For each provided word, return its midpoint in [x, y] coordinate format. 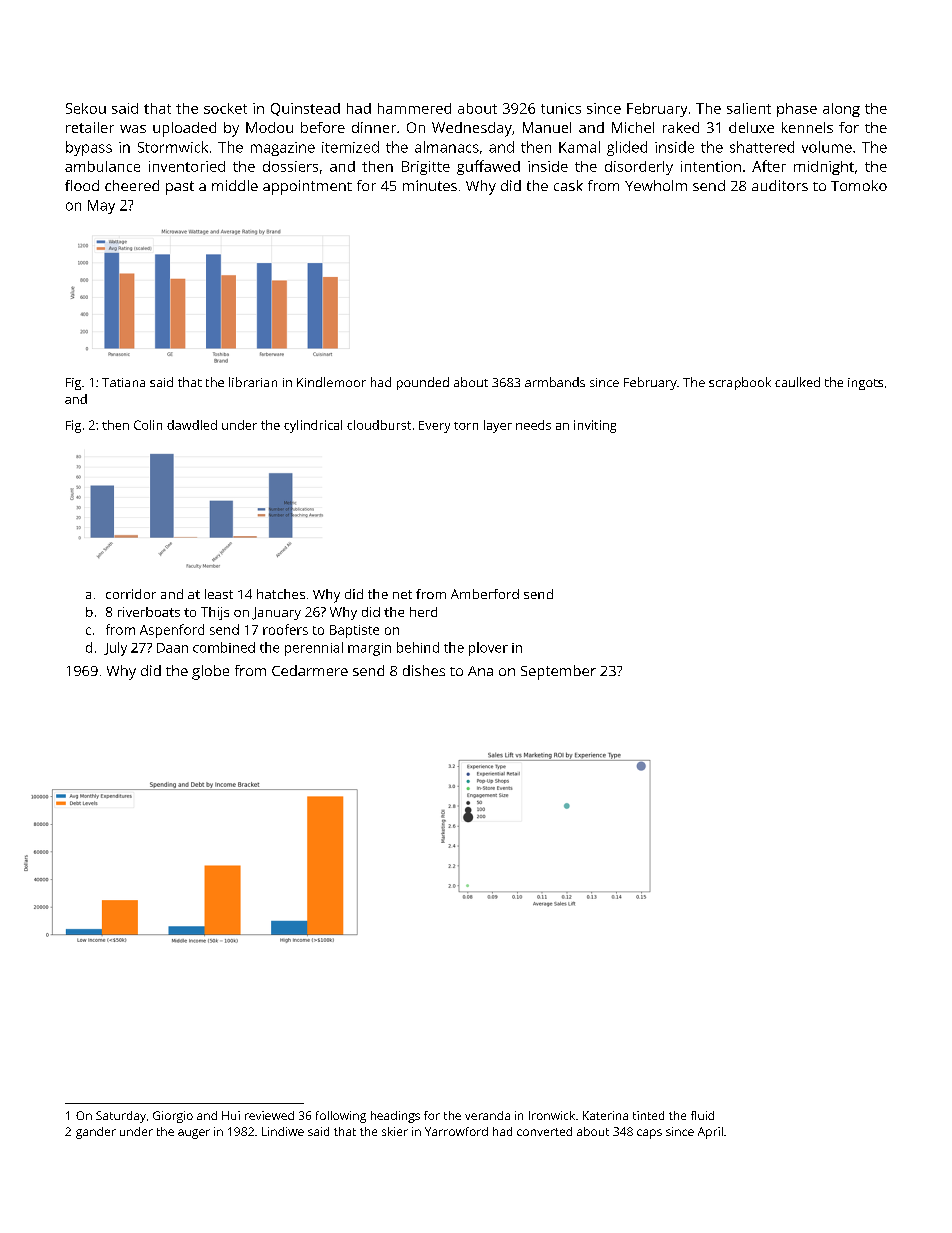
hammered [414, 108]
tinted [648, 1115]
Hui [231, 1115]
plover [488, 649]
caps [649, 1134]
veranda [487, 1115]
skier [395, 1131]
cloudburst [379, 425]
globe [210, 672]
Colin [148, 425]
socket [225, 108]
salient [749, 108]
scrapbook [740, 383]
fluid [702, 1115]
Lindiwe [283, 1131]
